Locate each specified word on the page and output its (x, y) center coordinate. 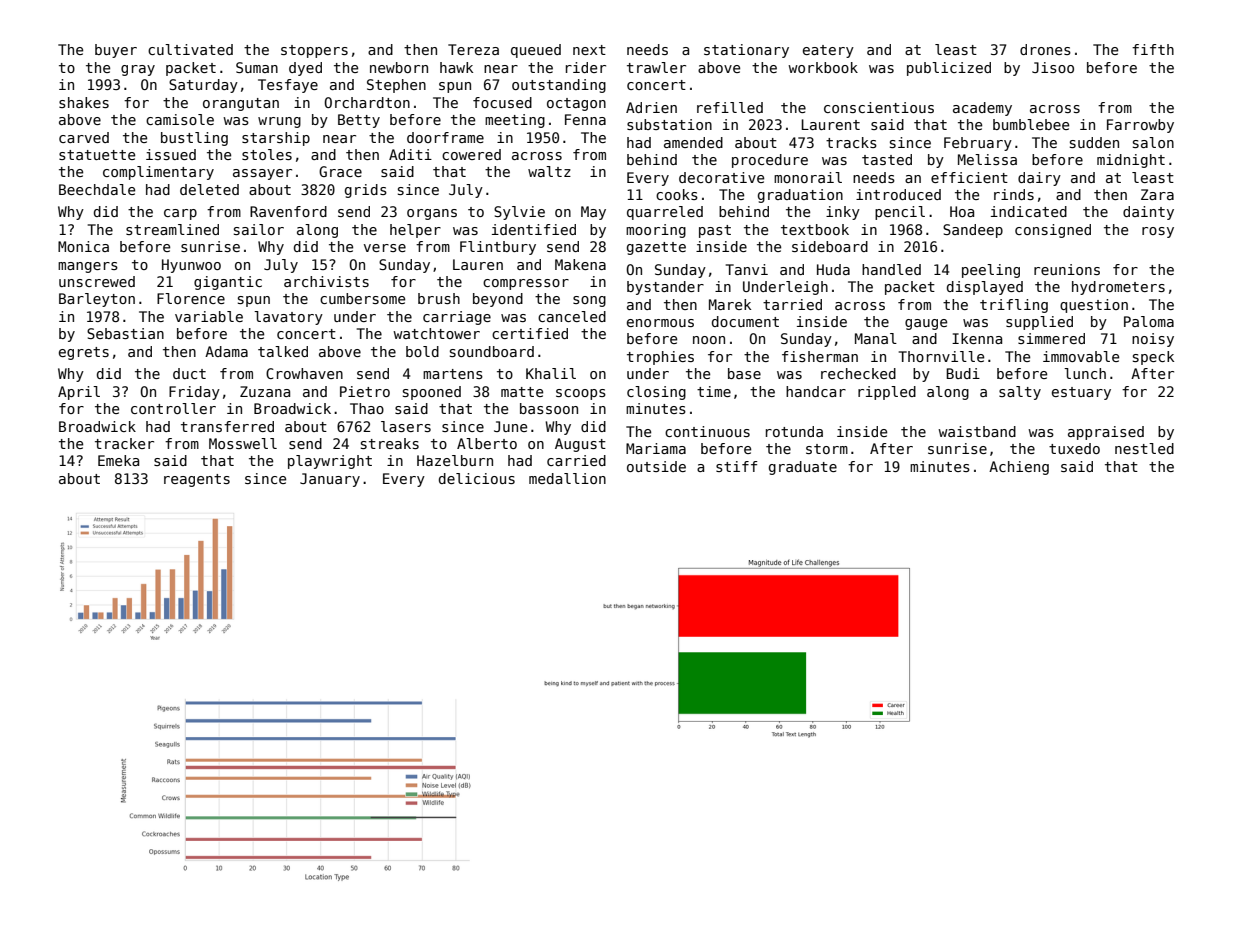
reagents (197, 480)
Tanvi (747, 269)
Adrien (651, 107)
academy (982, 109)
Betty (359, 121)
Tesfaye (288, 86)
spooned (432, 393)
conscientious (879, 107)
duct (189, 373)
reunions (1067, 269)
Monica (83, 246)
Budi (963, 373)
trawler (656, 67)
